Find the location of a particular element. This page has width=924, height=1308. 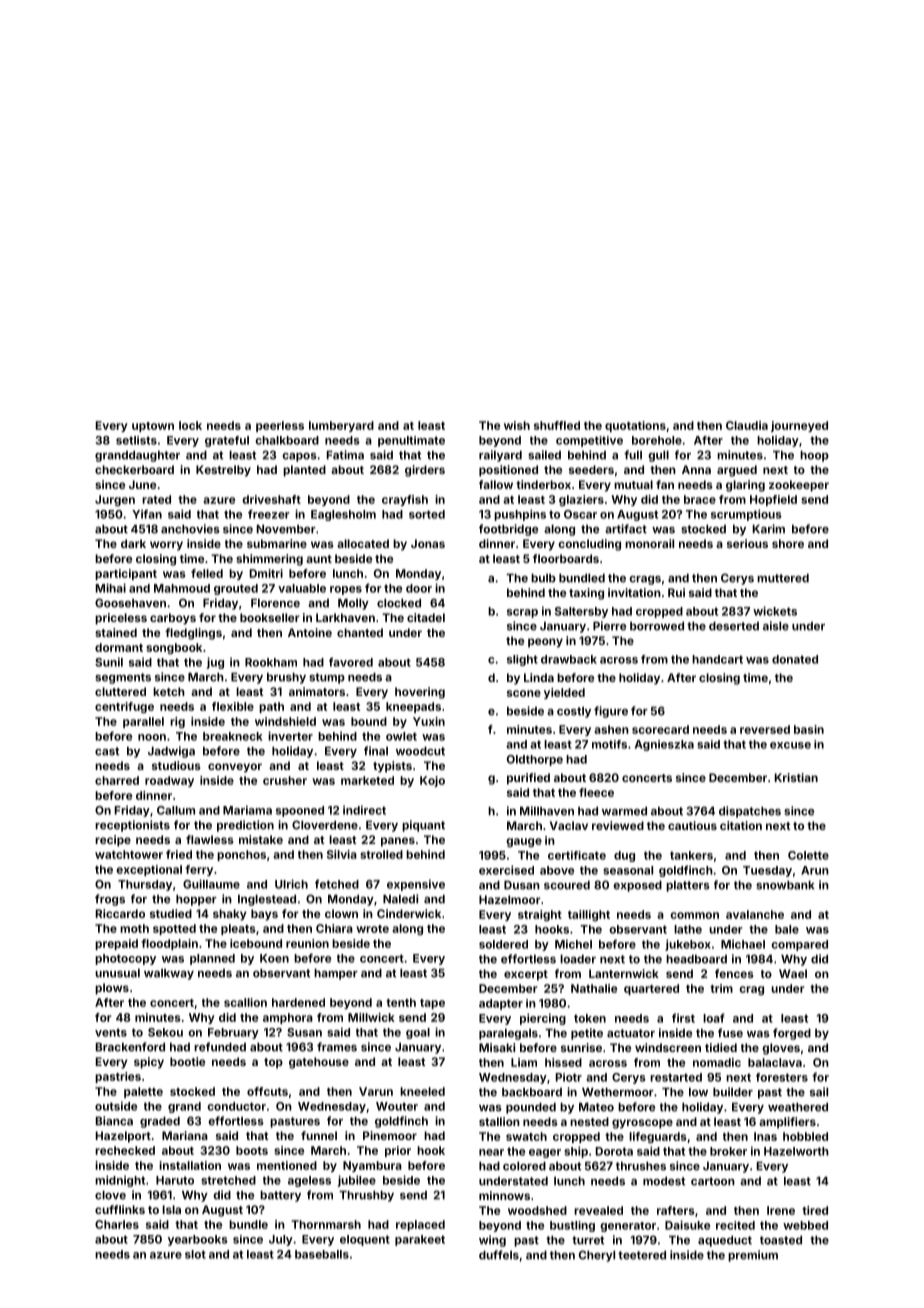

graded is located at coordinates (160, 1122).
